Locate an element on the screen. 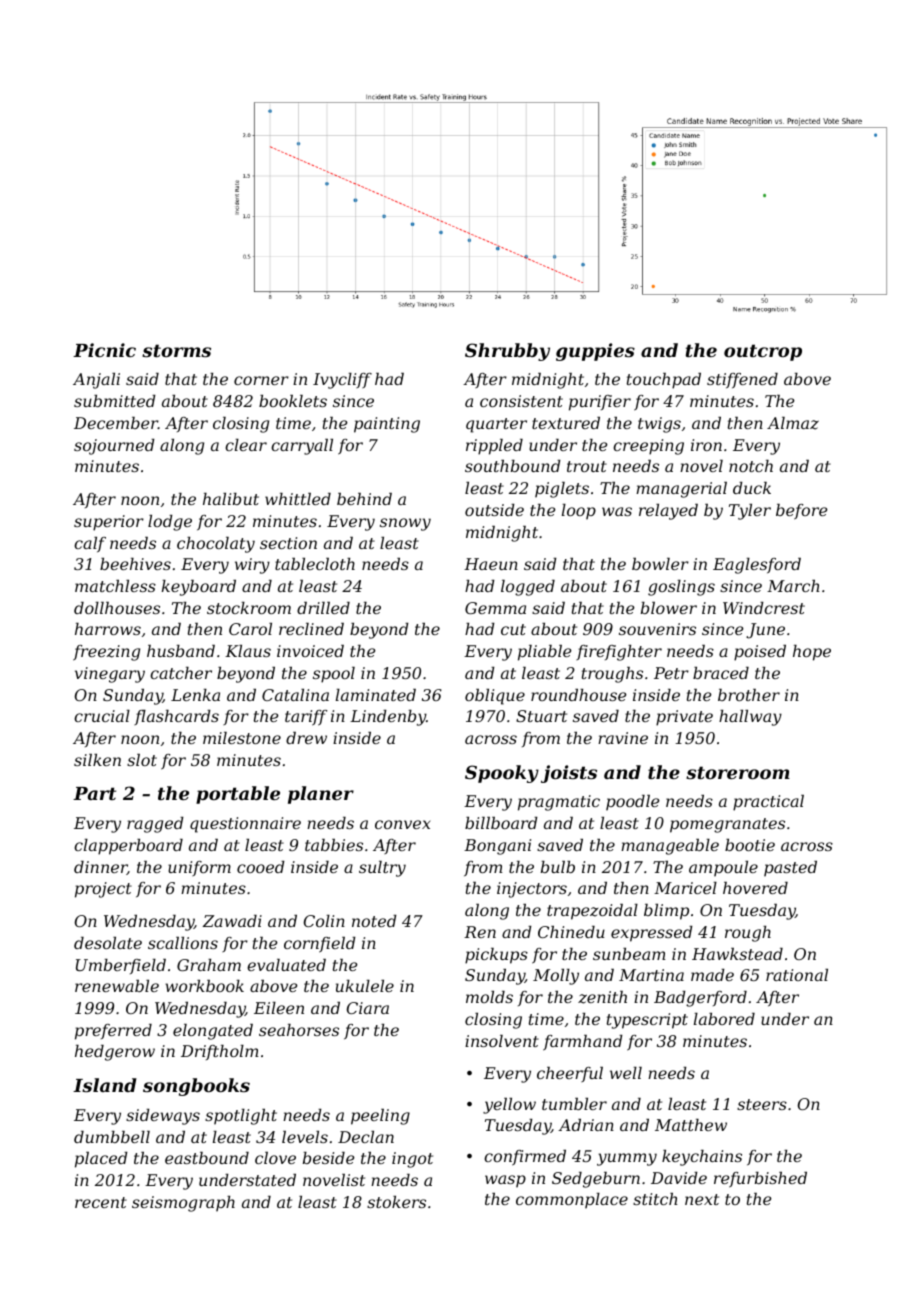  Picnic is located at coordinates (104, 350).
